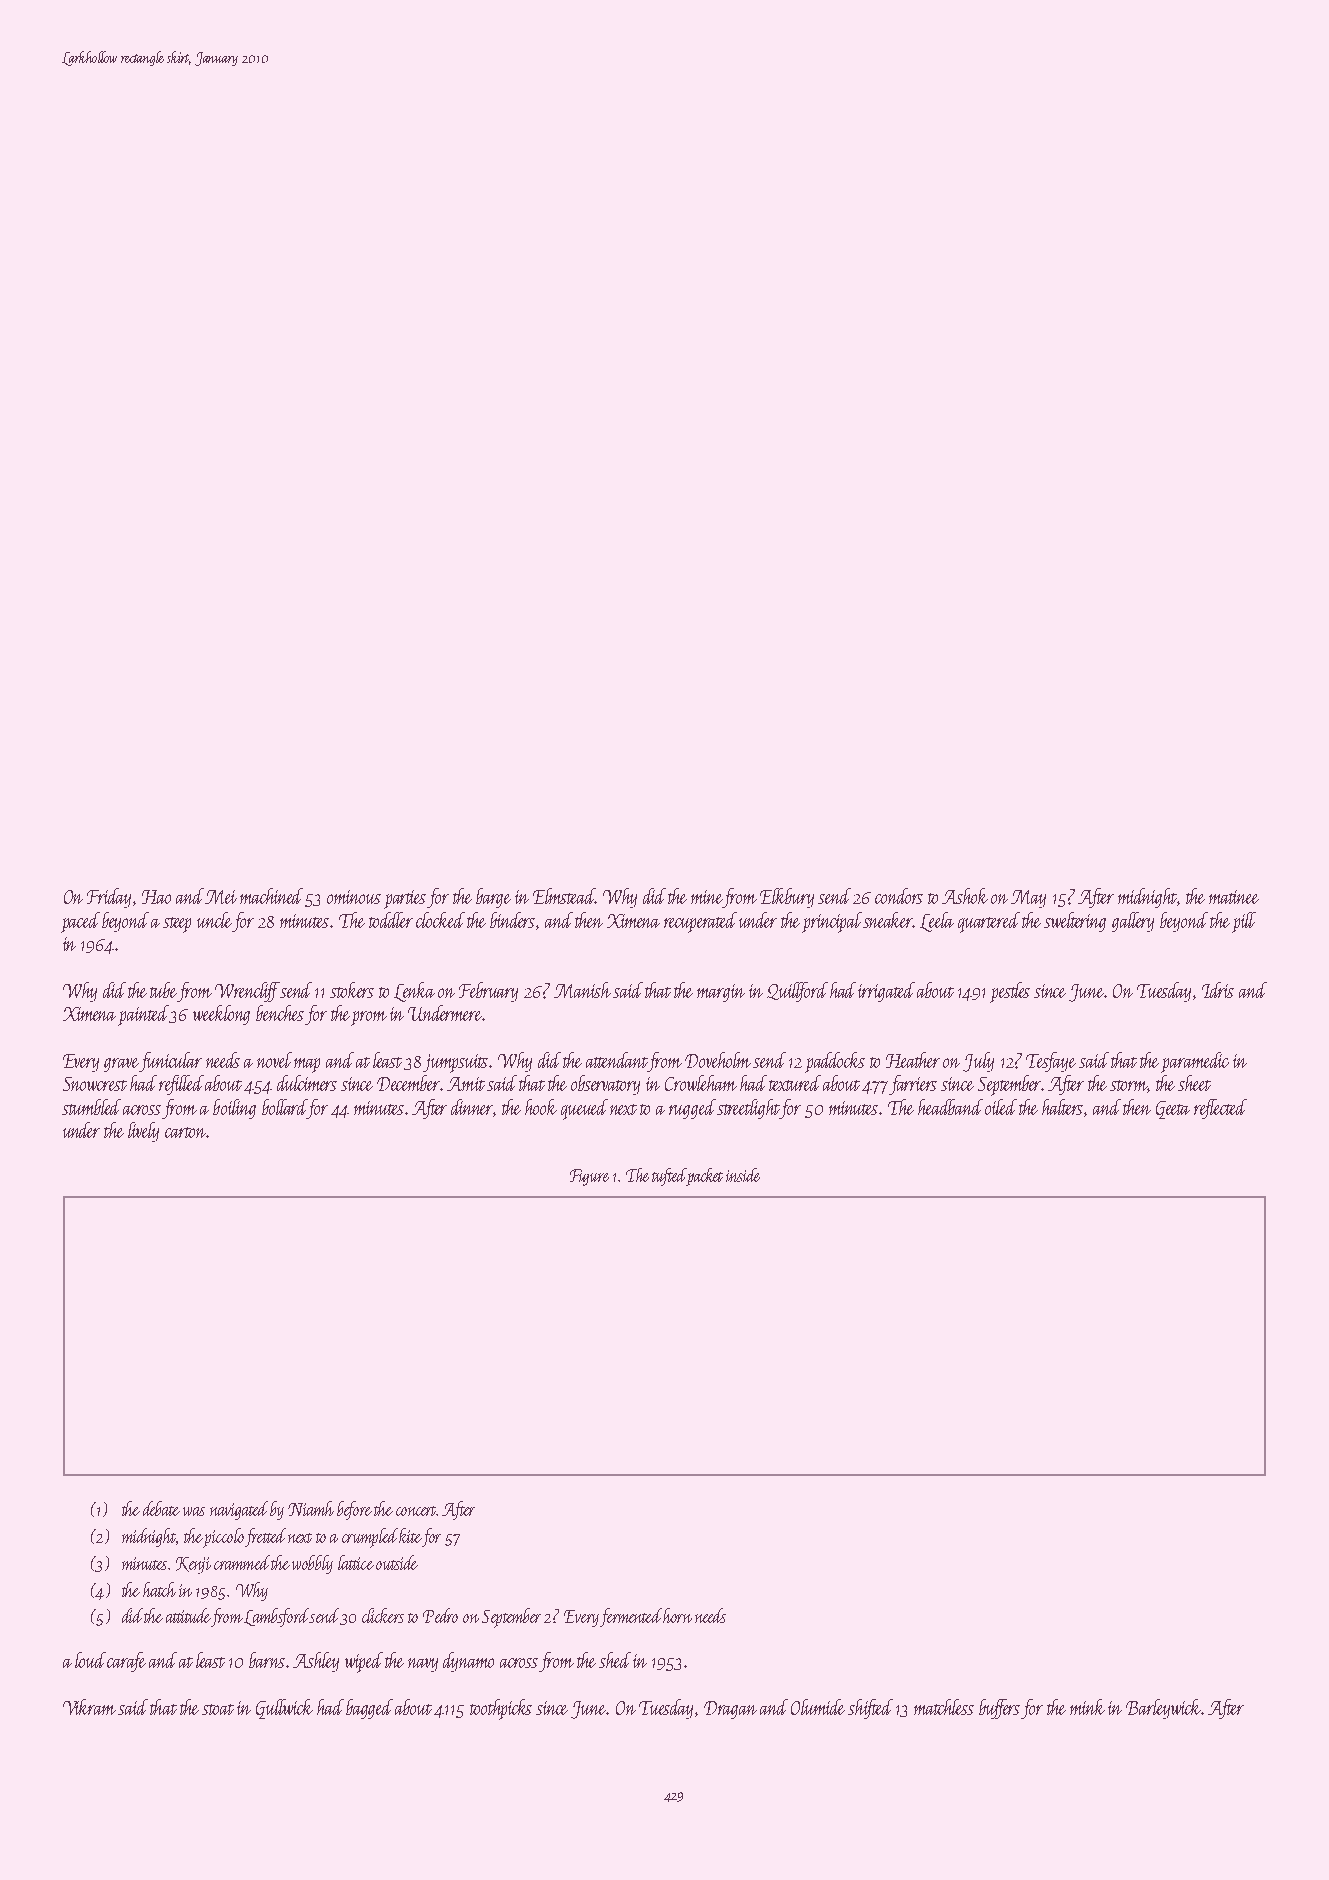  Describe the element at coordinates (410, 1535) in the screenshot. I see `kite` at that location.
